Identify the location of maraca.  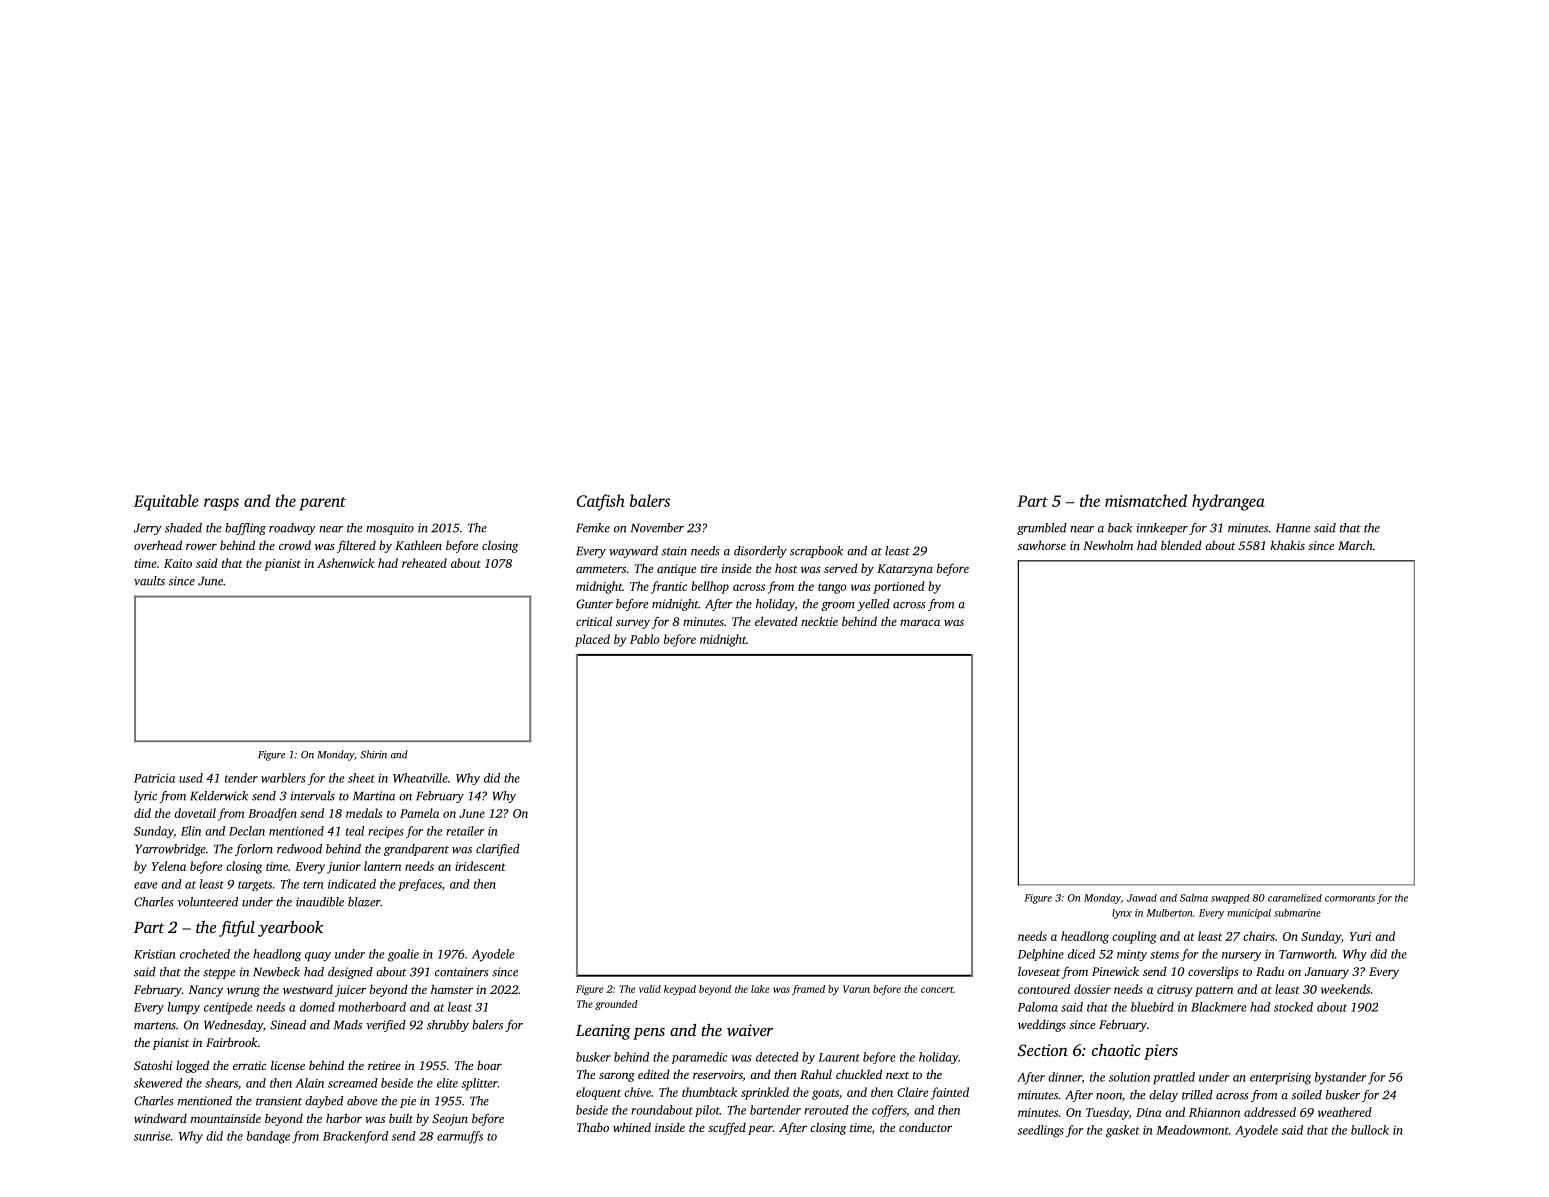
(920, 623).
